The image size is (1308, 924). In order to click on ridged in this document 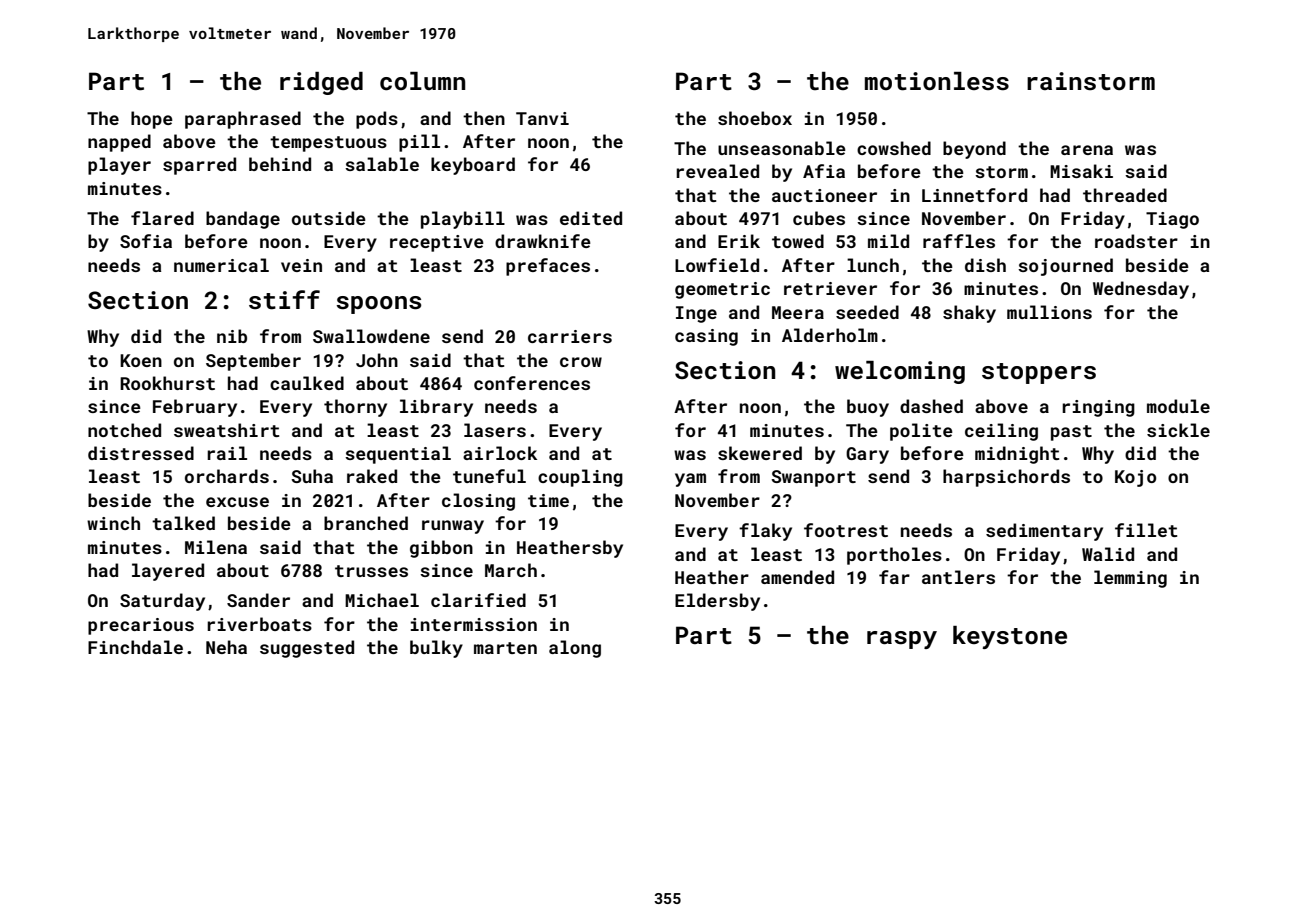, I will do `click(321, 83)`.
